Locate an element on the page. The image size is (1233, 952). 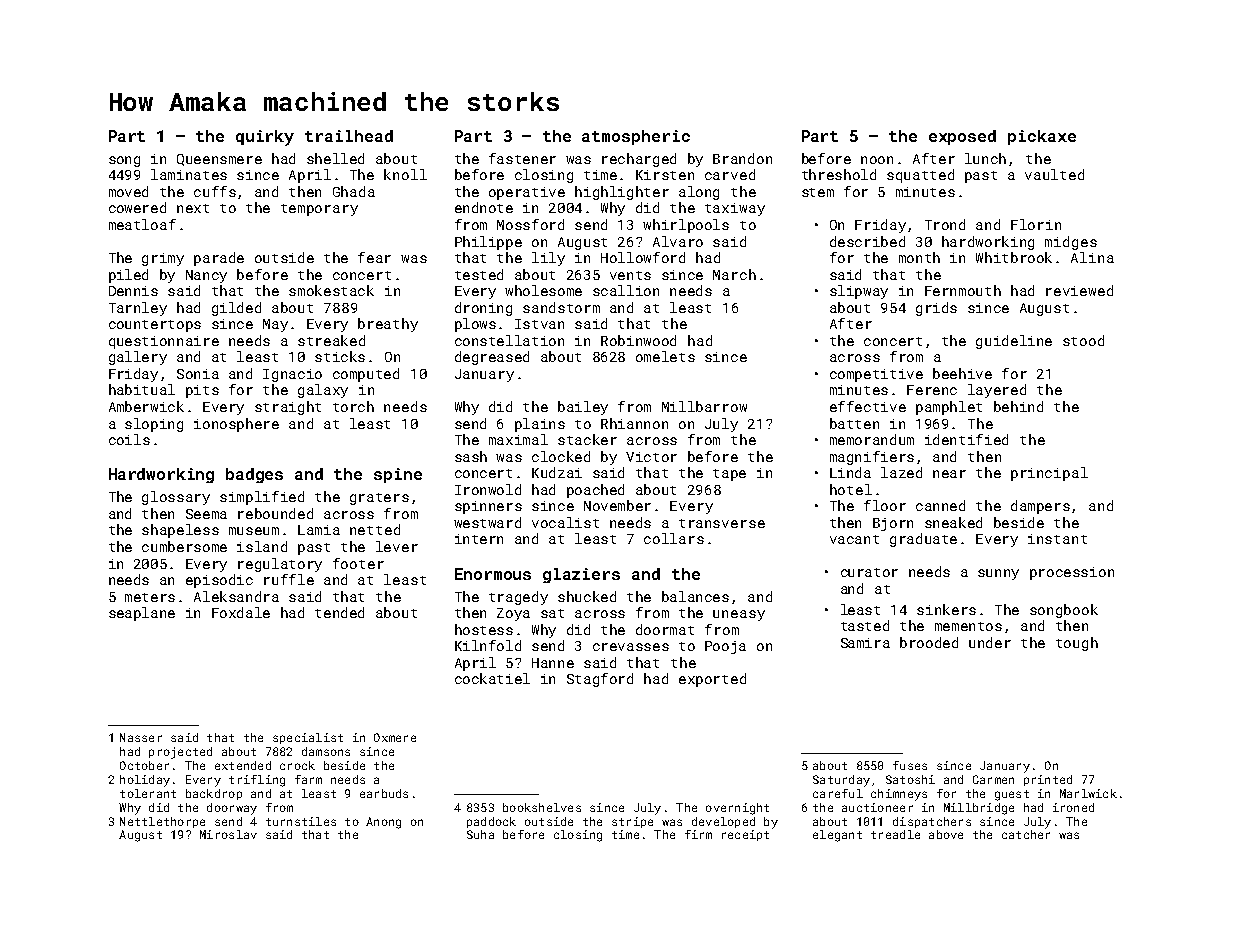
tough is located at coordinates (1077, 644).
